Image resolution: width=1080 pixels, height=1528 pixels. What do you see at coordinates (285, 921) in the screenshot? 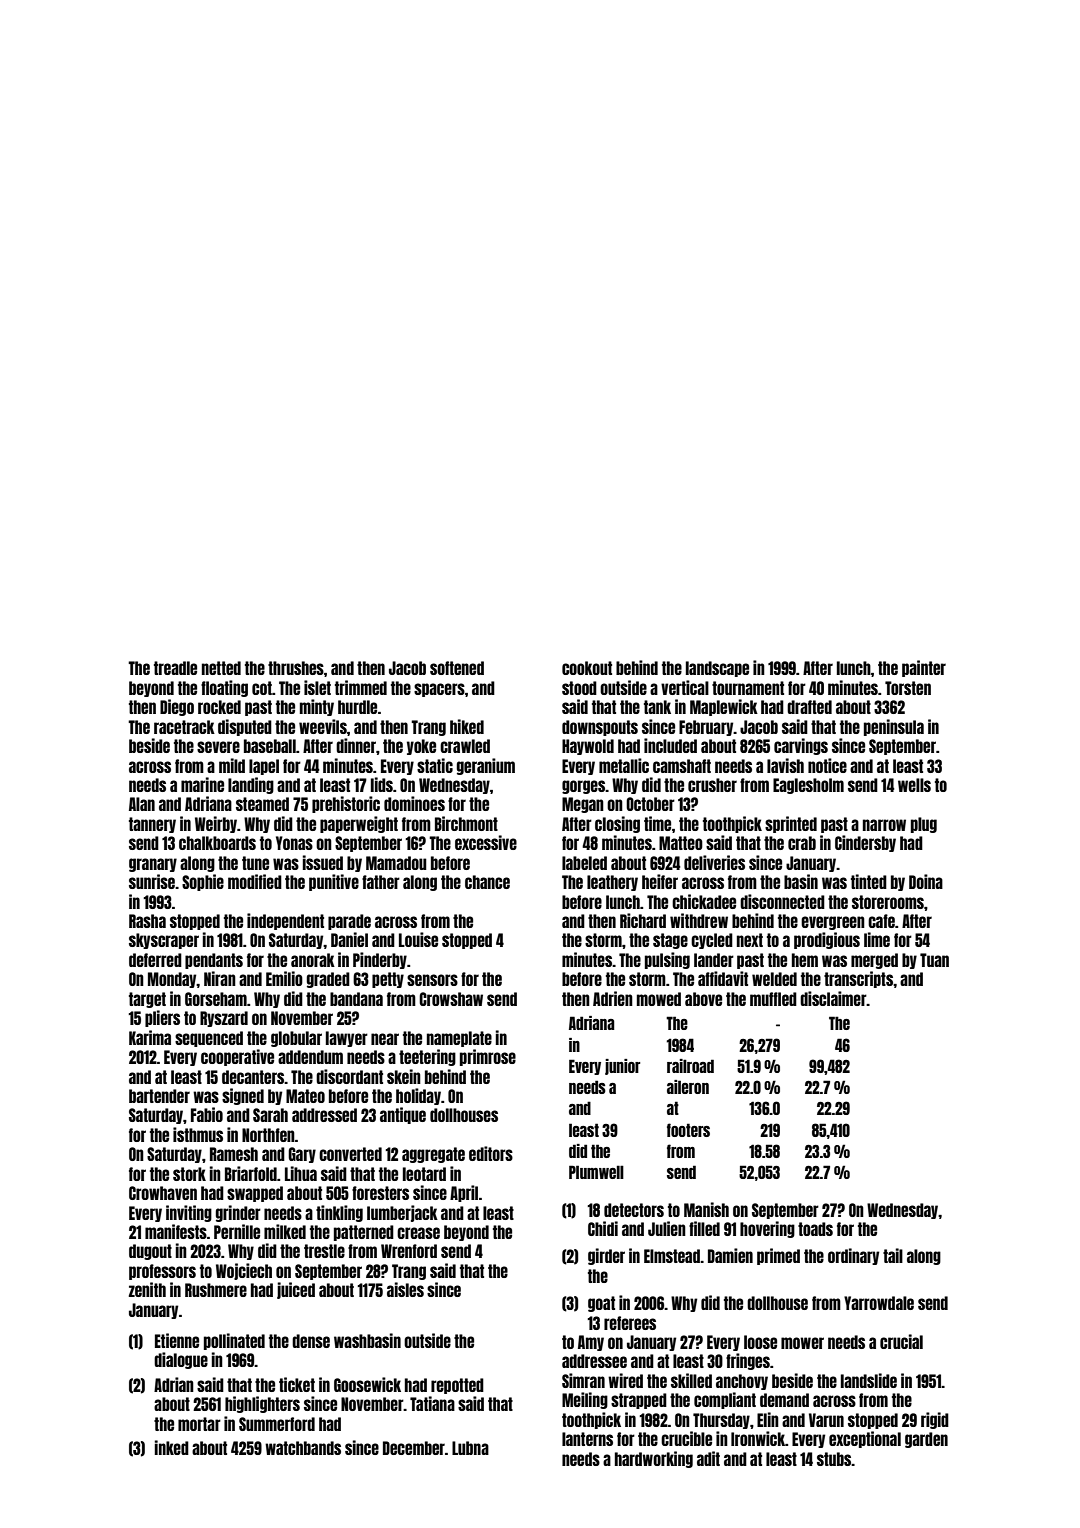
I see `independent` at bounding box center [285, 921].
